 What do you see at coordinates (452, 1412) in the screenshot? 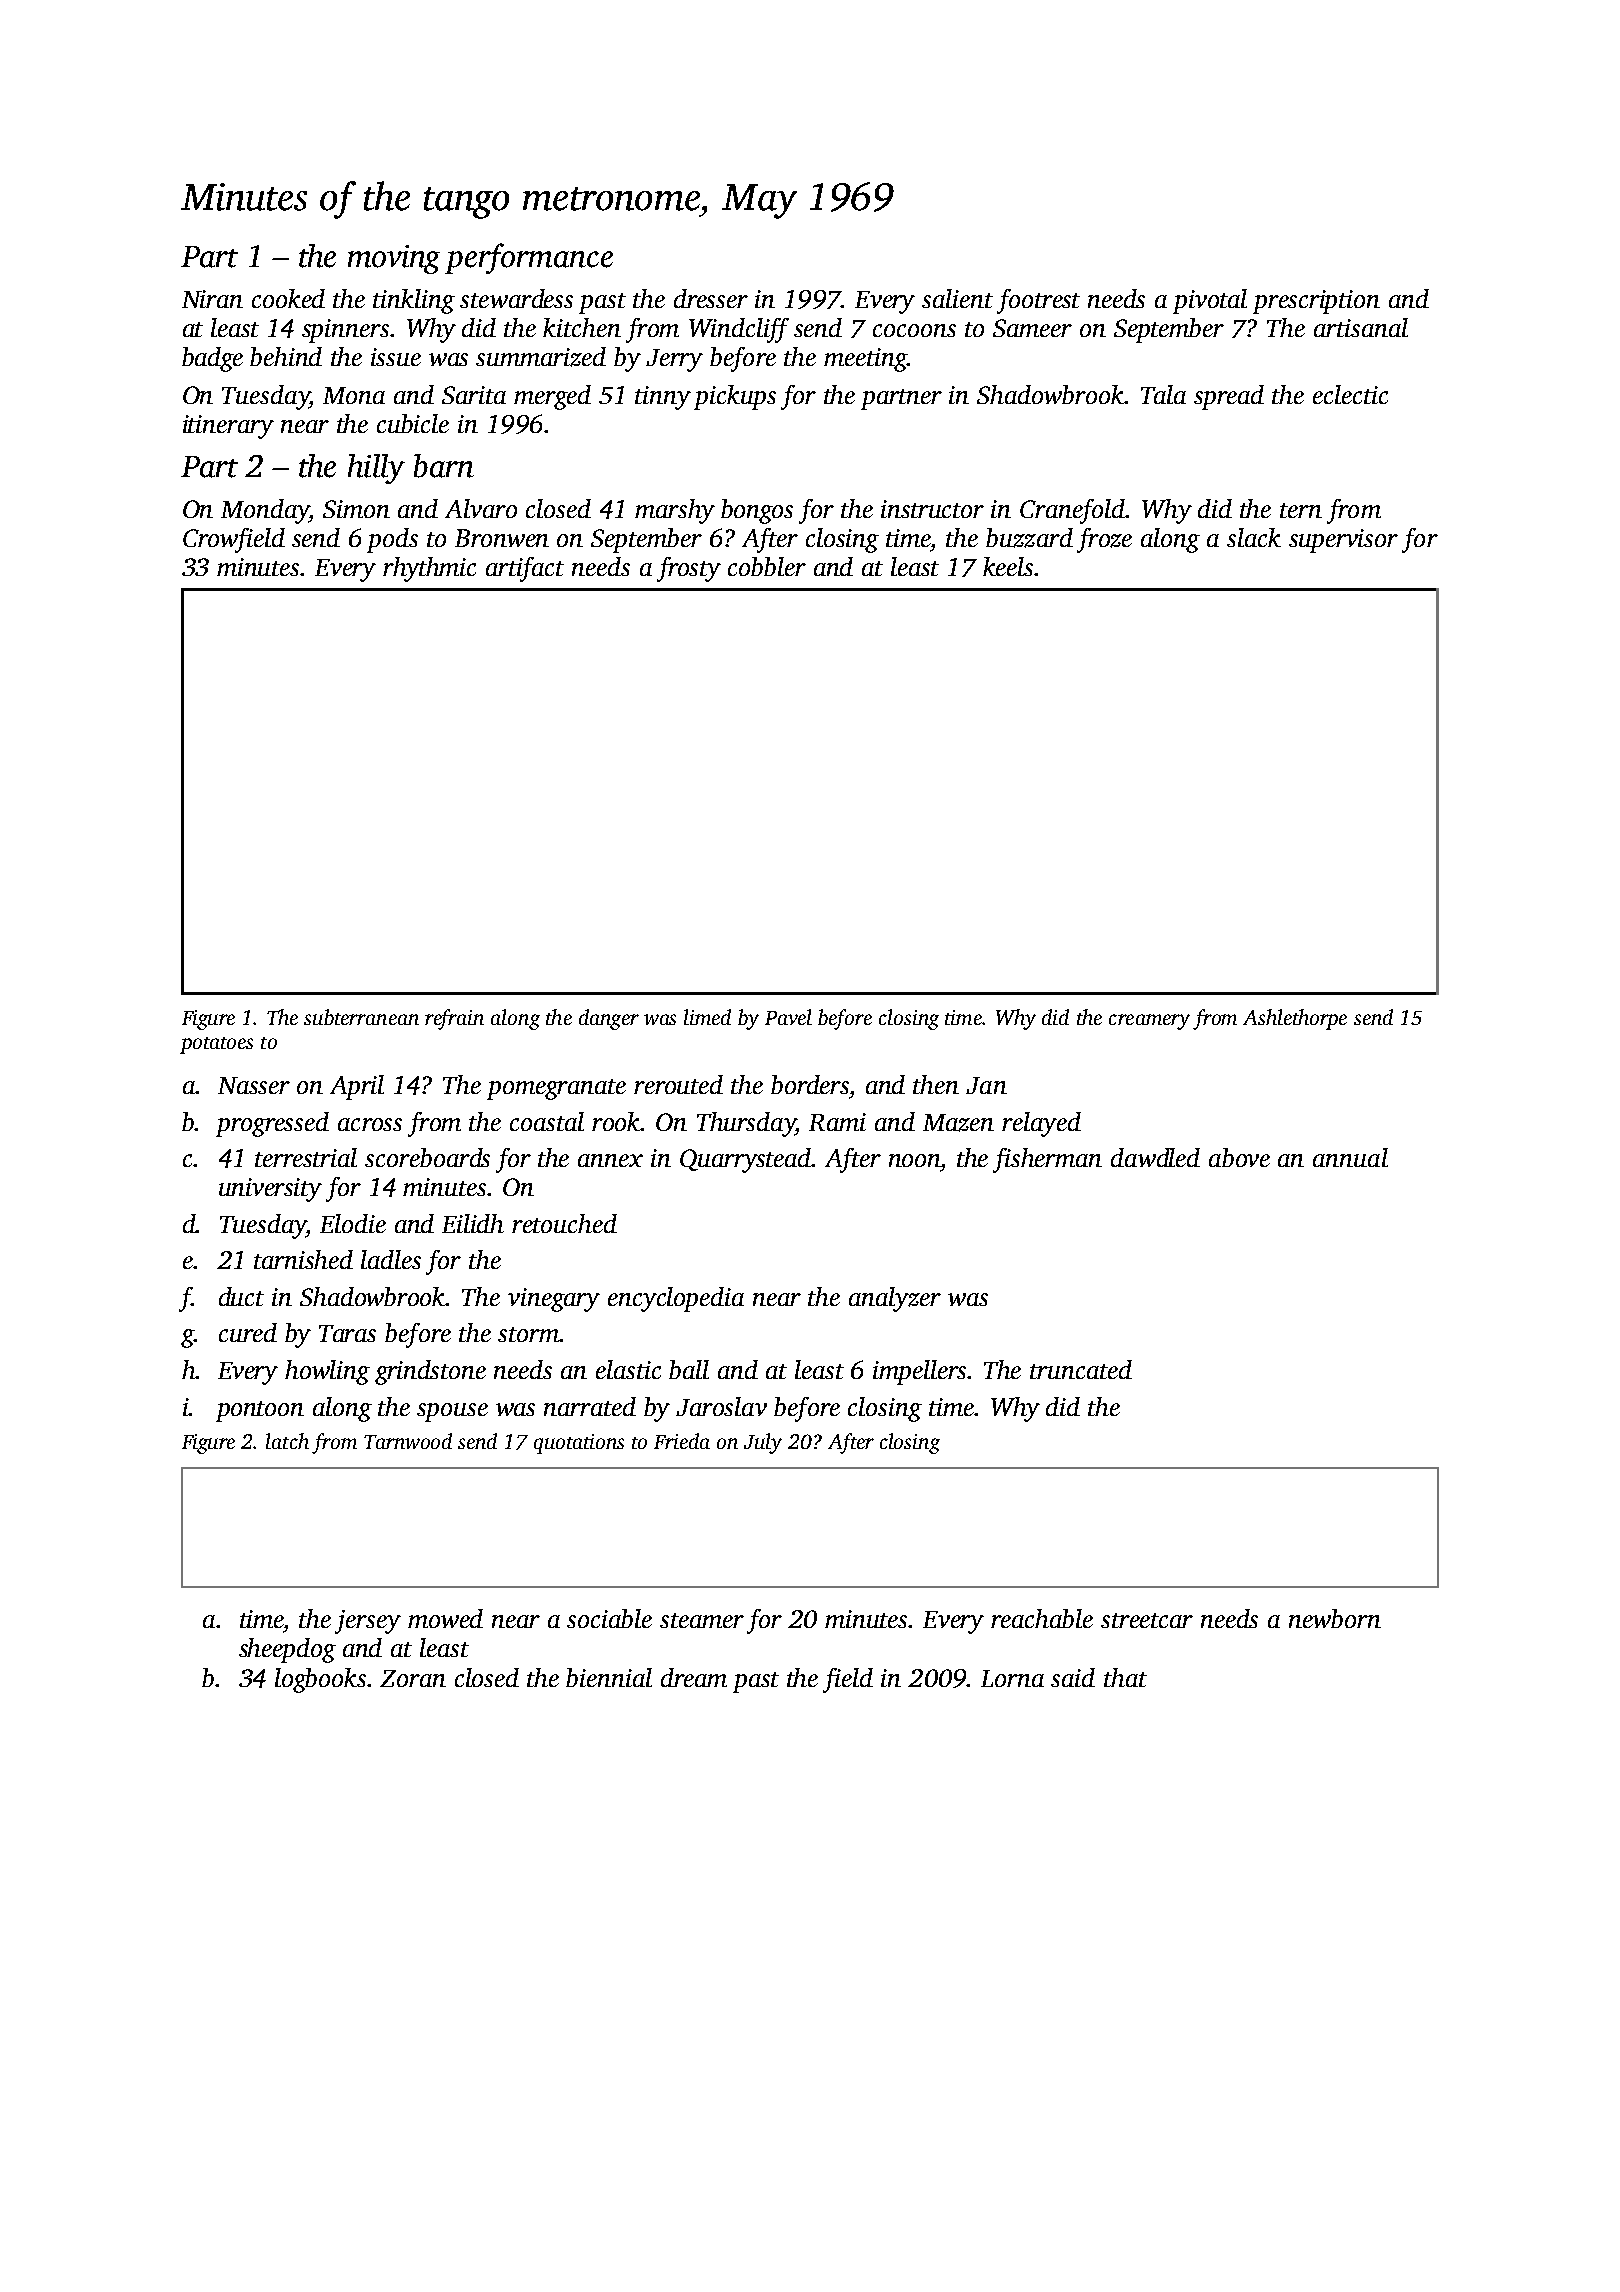
I see `spouse` at bounding box center [452, 1412].
